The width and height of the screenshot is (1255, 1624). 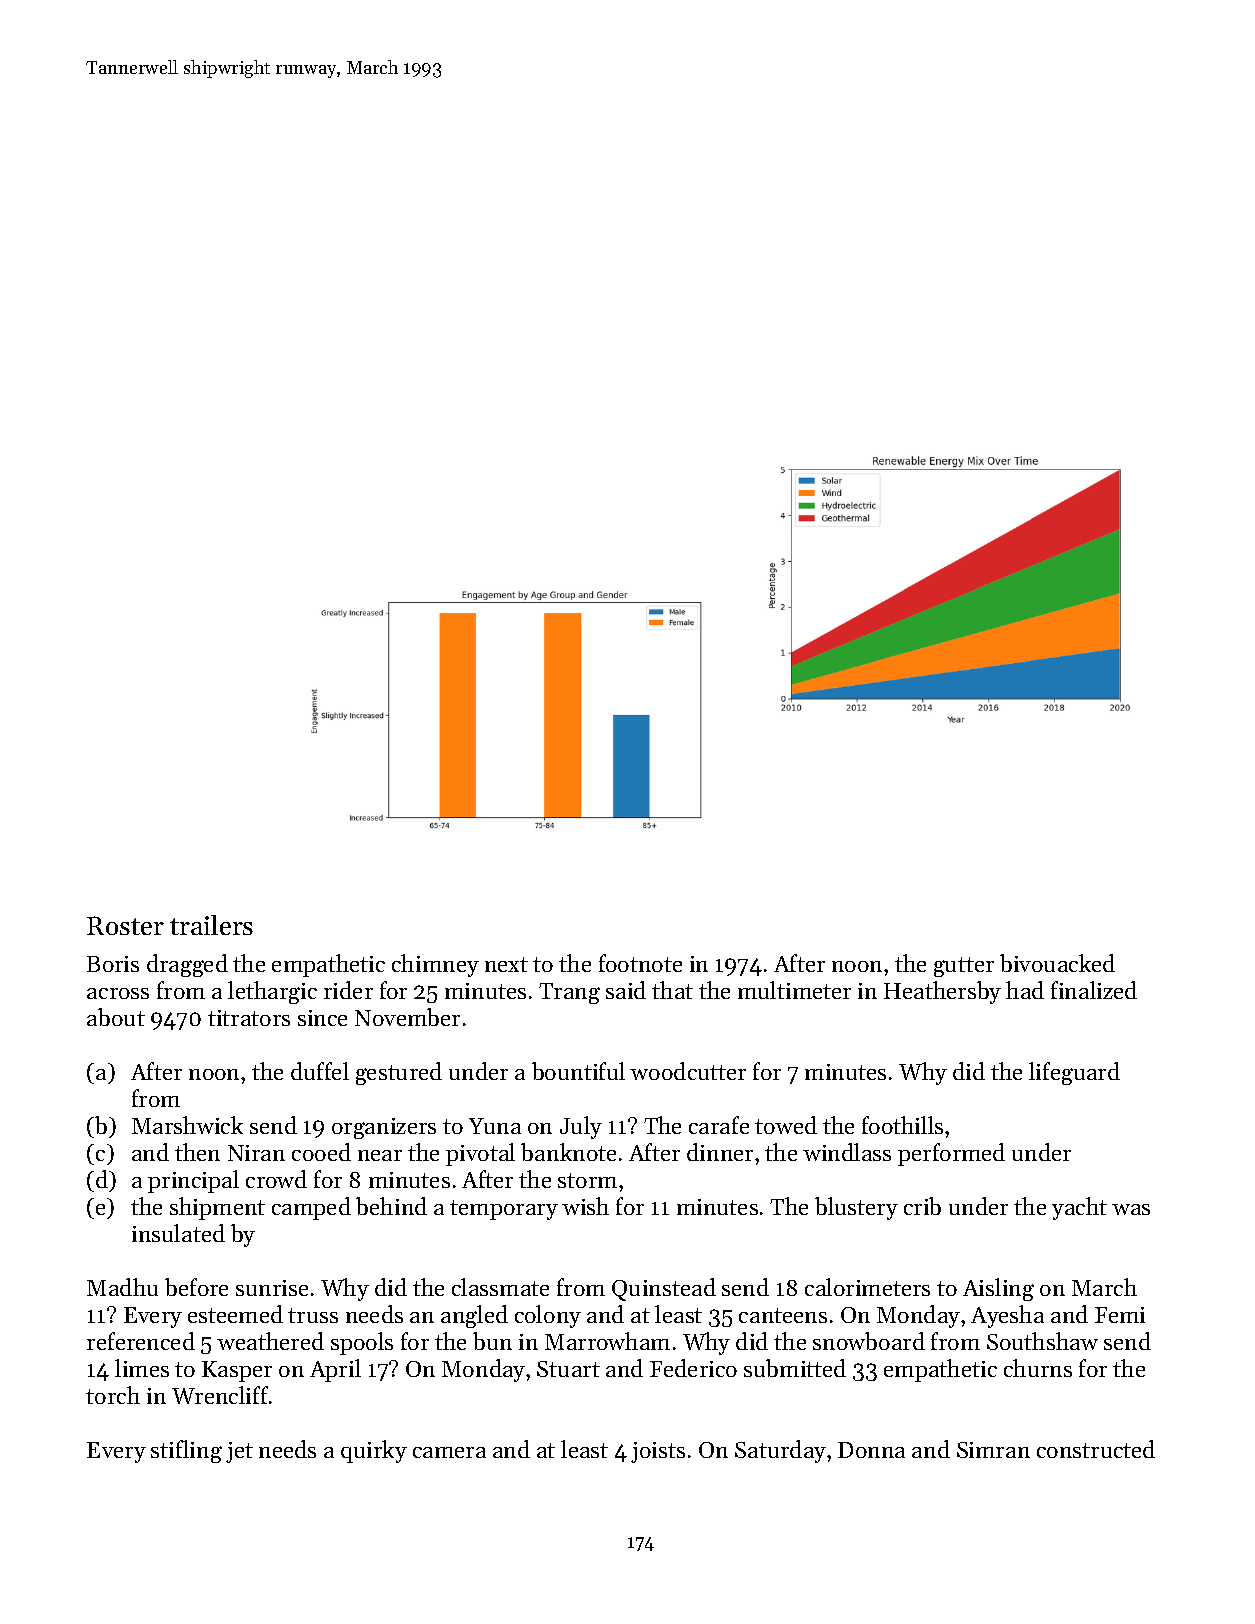 What do you see at coordinates (693, 1368) in the screenshot?
I see `Federico` at bounding box center [693, 1368].
